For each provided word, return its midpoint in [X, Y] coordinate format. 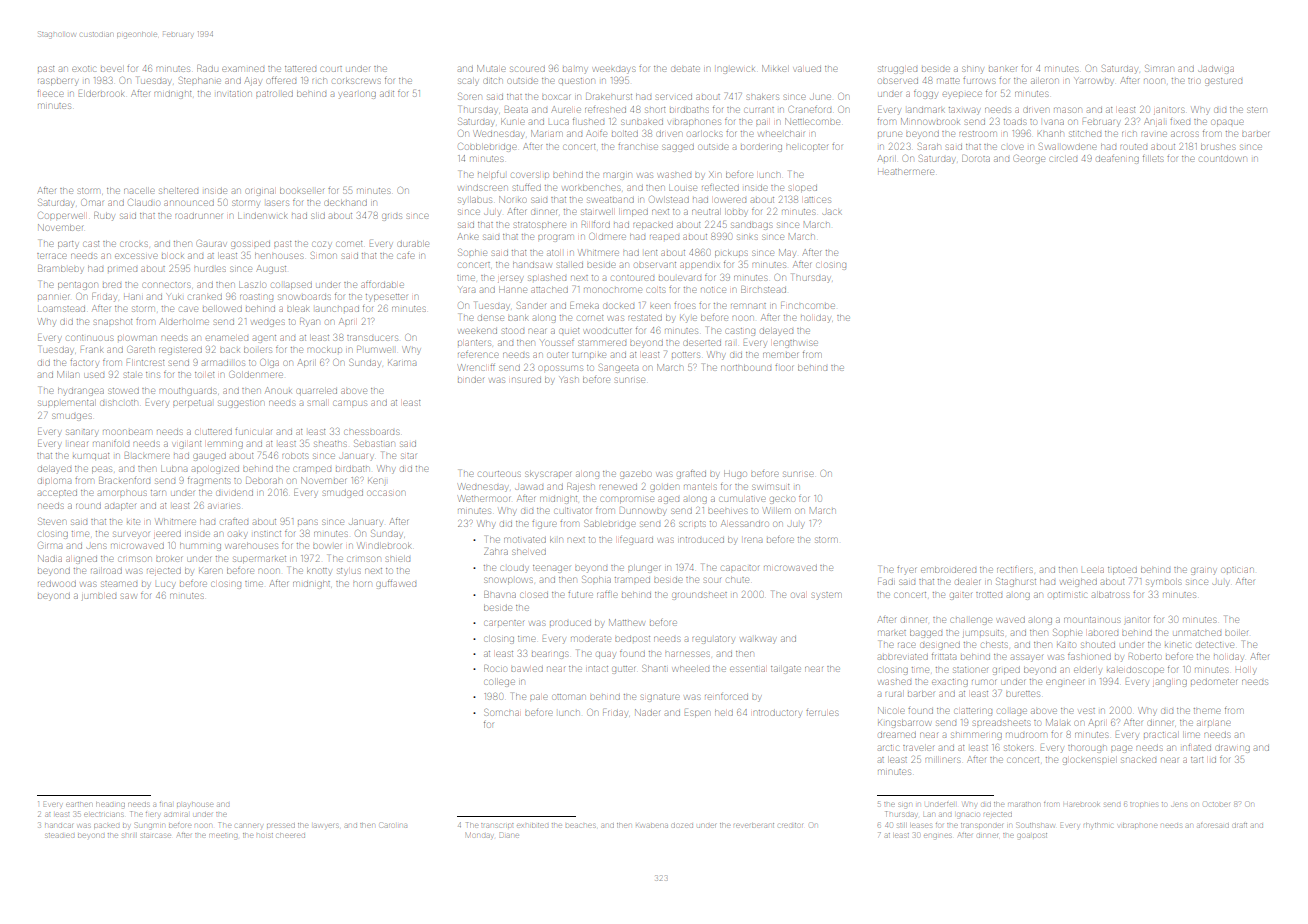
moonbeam [127, 432]
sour [713, 580]
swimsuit [770, 487]
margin [617, 176]
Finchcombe [808, 306]
